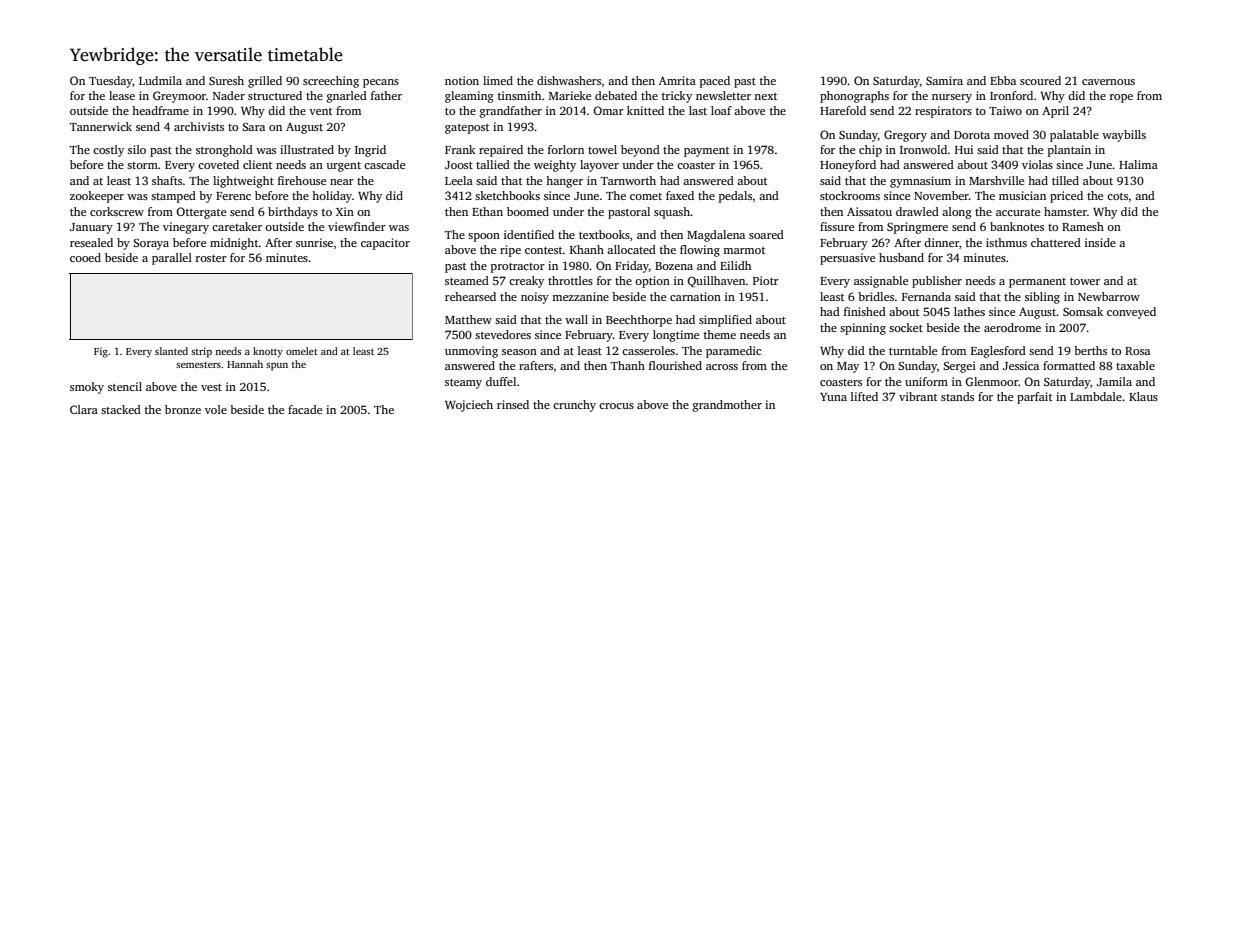 Image resolution: width=1233 pixels, height=952 pixels. Describe the element at coordinates (695, 296) in the page. I see `carnation` at that location.
